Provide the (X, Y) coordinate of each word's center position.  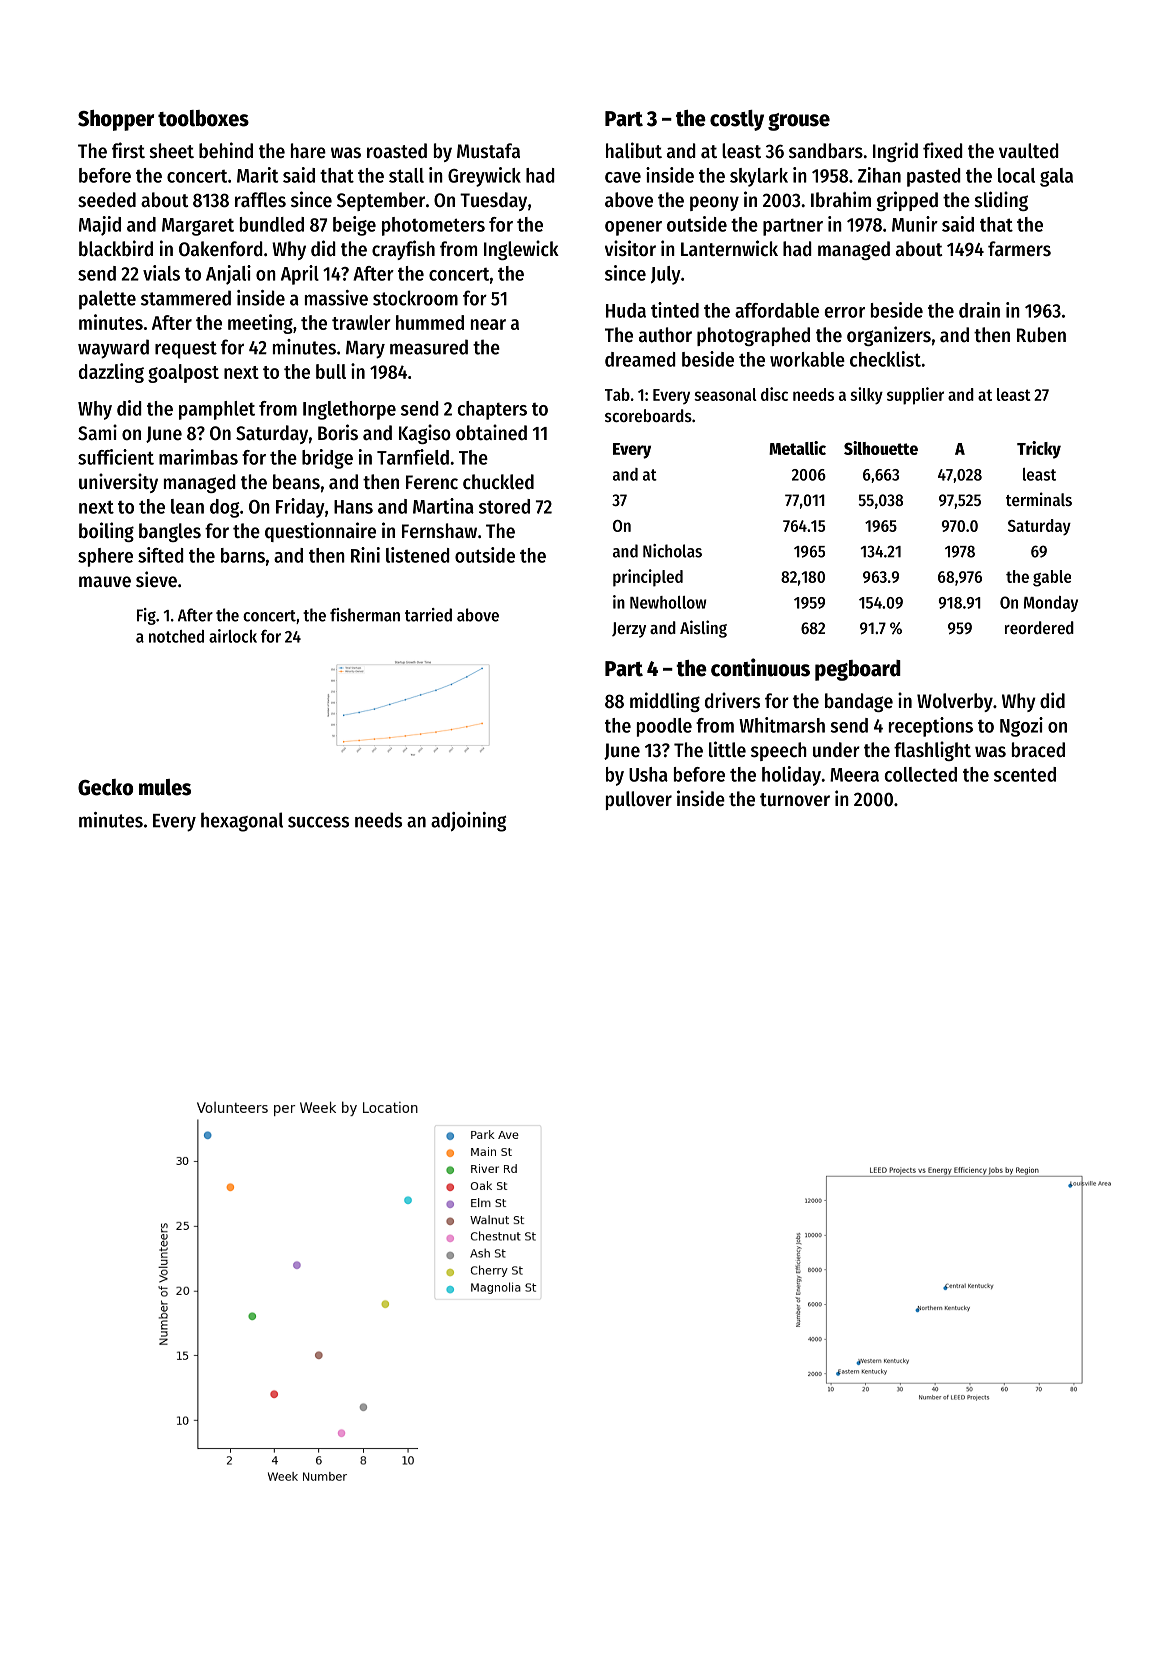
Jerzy (629, 630)
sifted (161, 555)
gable (1052, 578)
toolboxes (203, 118)
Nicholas (672, 551)
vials (161, 273)
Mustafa (488, 151)
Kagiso (425, 434)
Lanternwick (729, 248)
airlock (233, 636)
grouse (799, 122)
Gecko (105, 787)
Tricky (1039, 450)
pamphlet (217, 410)
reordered (1039, 627)
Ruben (1041, 335)
